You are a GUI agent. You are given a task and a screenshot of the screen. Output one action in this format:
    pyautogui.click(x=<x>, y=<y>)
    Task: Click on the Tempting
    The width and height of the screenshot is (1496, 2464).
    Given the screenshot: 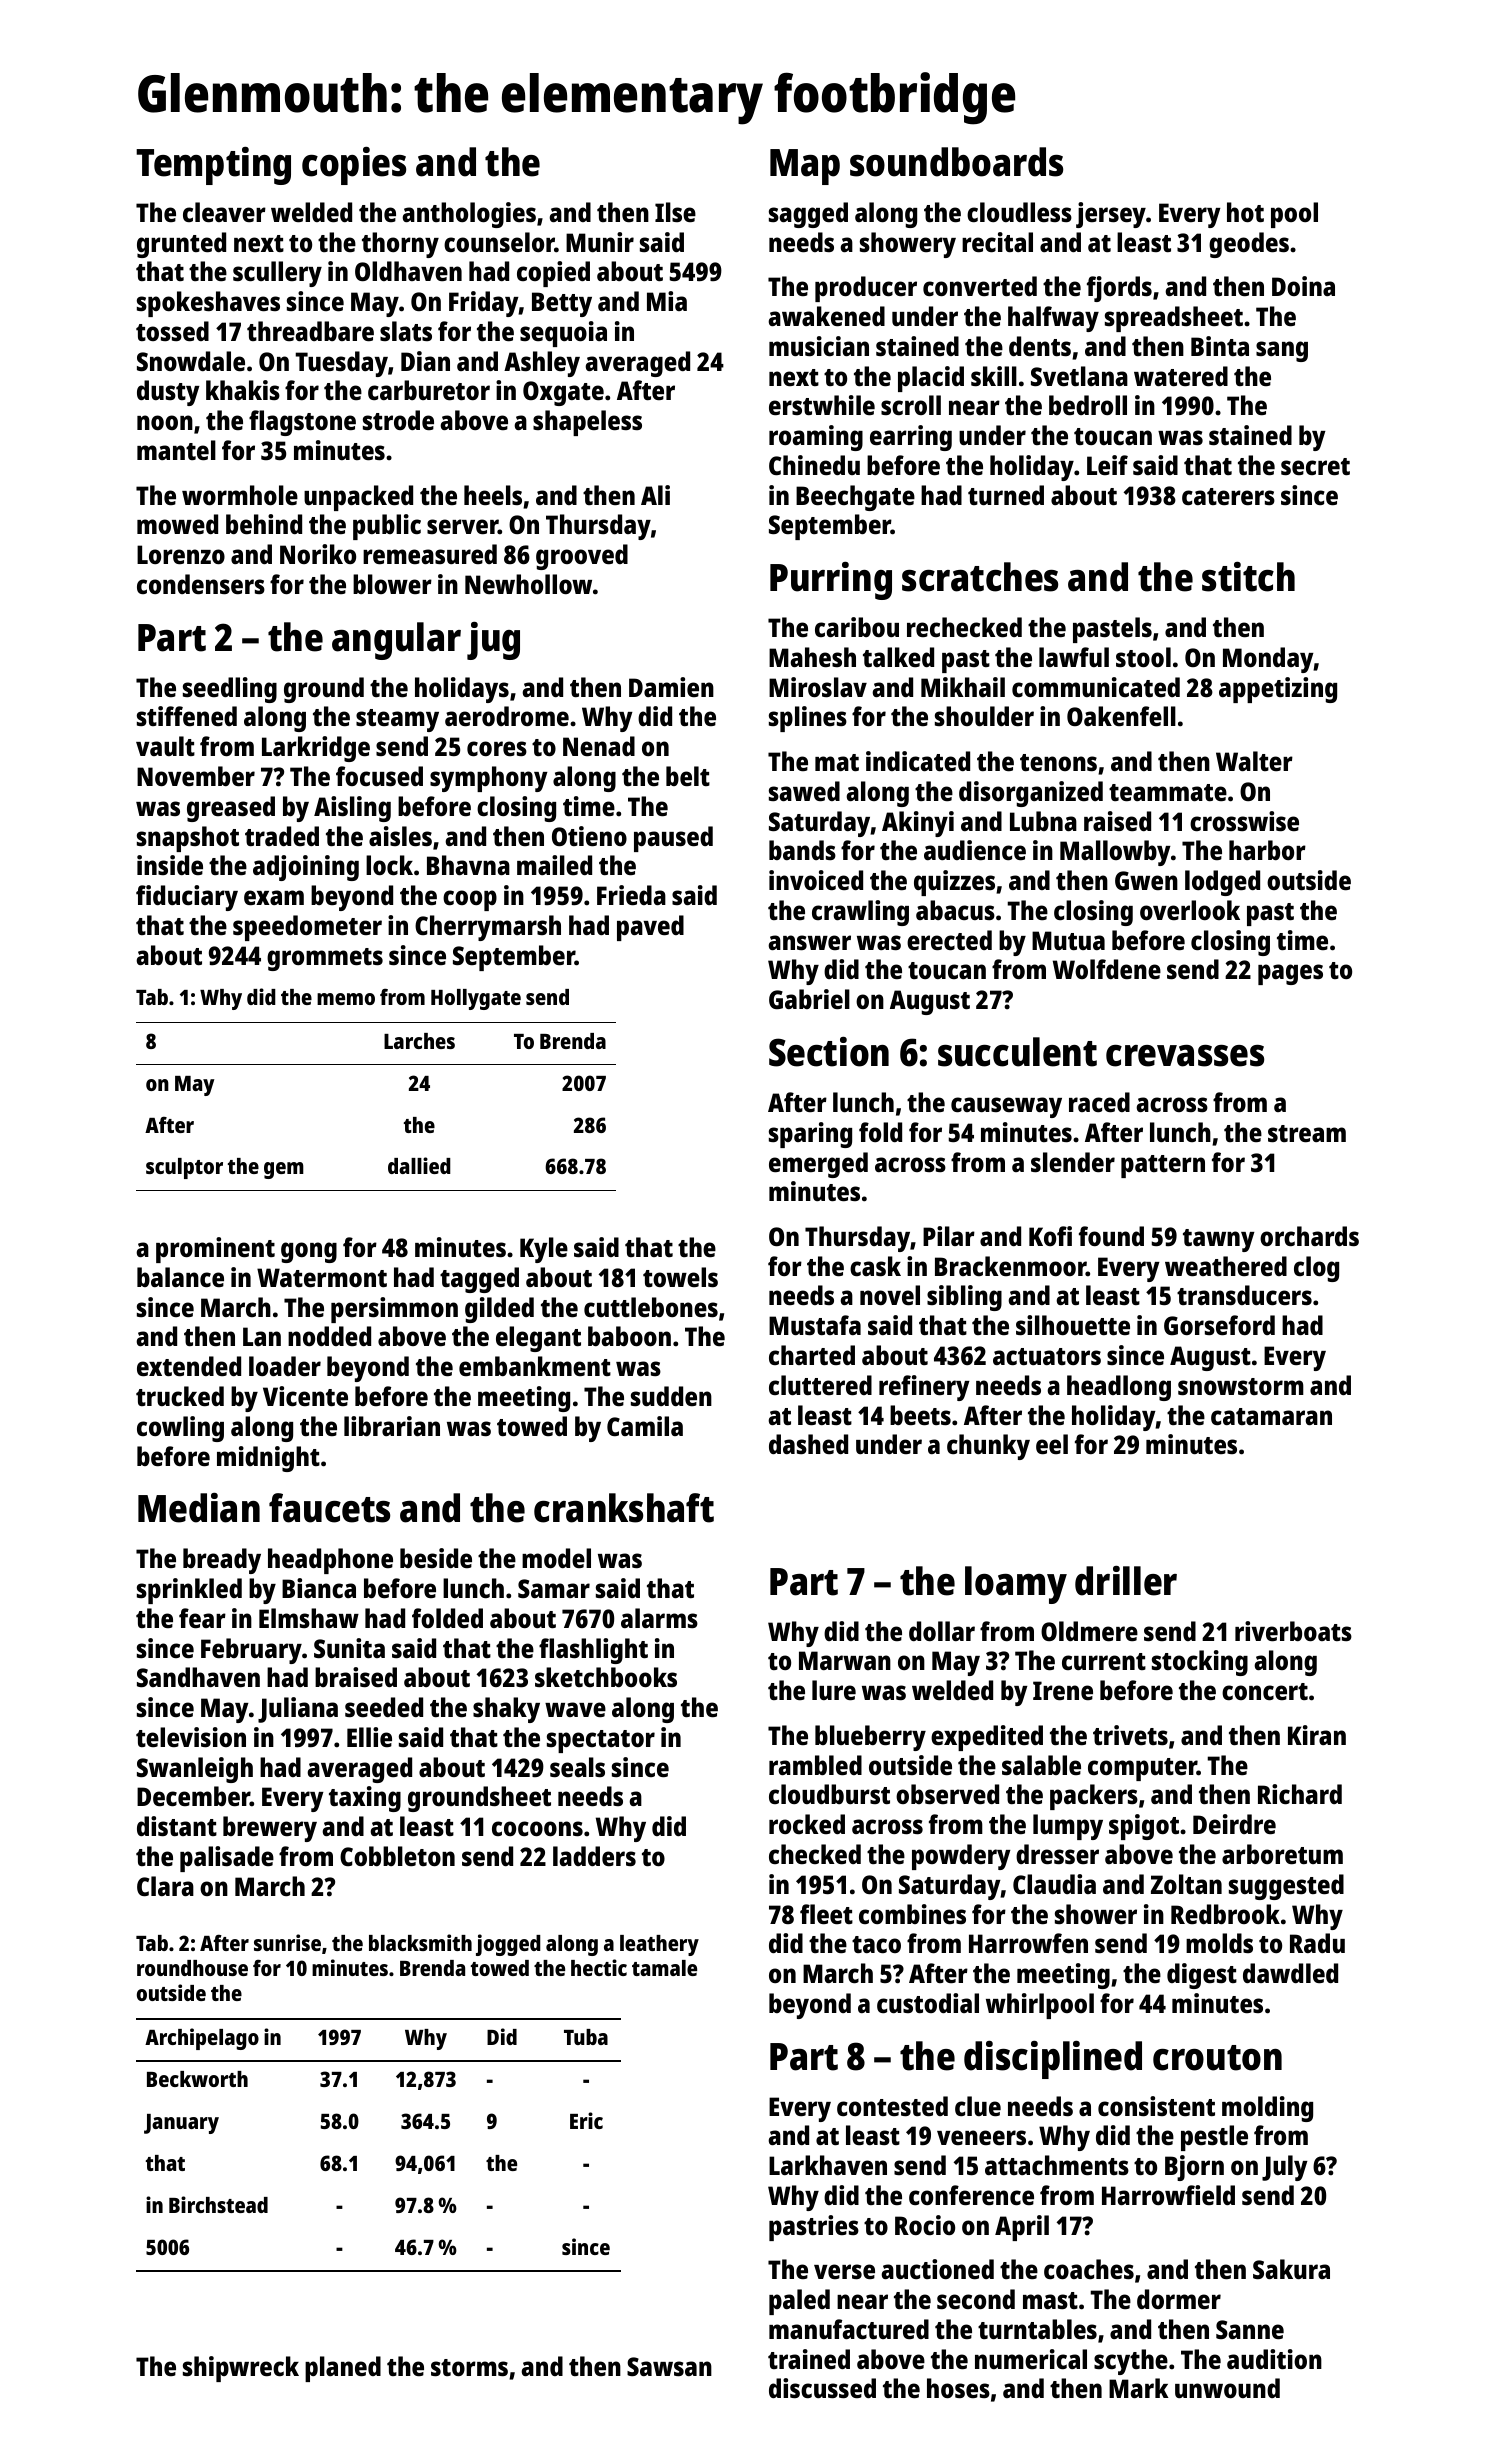 What is the action you would take?
    pyautogui.click(x=213, y=166)
